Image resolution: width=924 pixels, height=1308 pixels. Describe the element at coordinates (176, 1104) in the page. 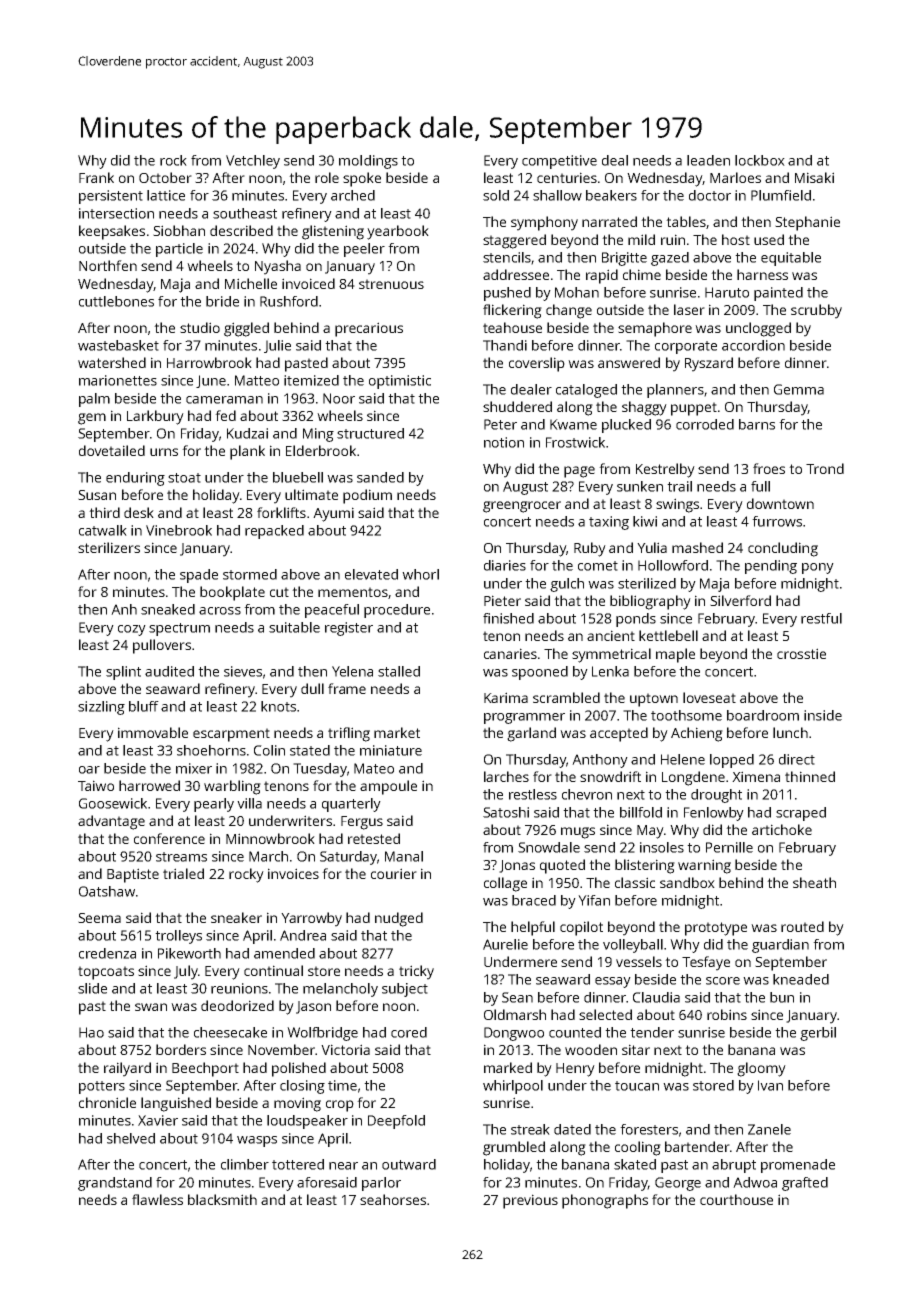

I see `languished` at that location.
